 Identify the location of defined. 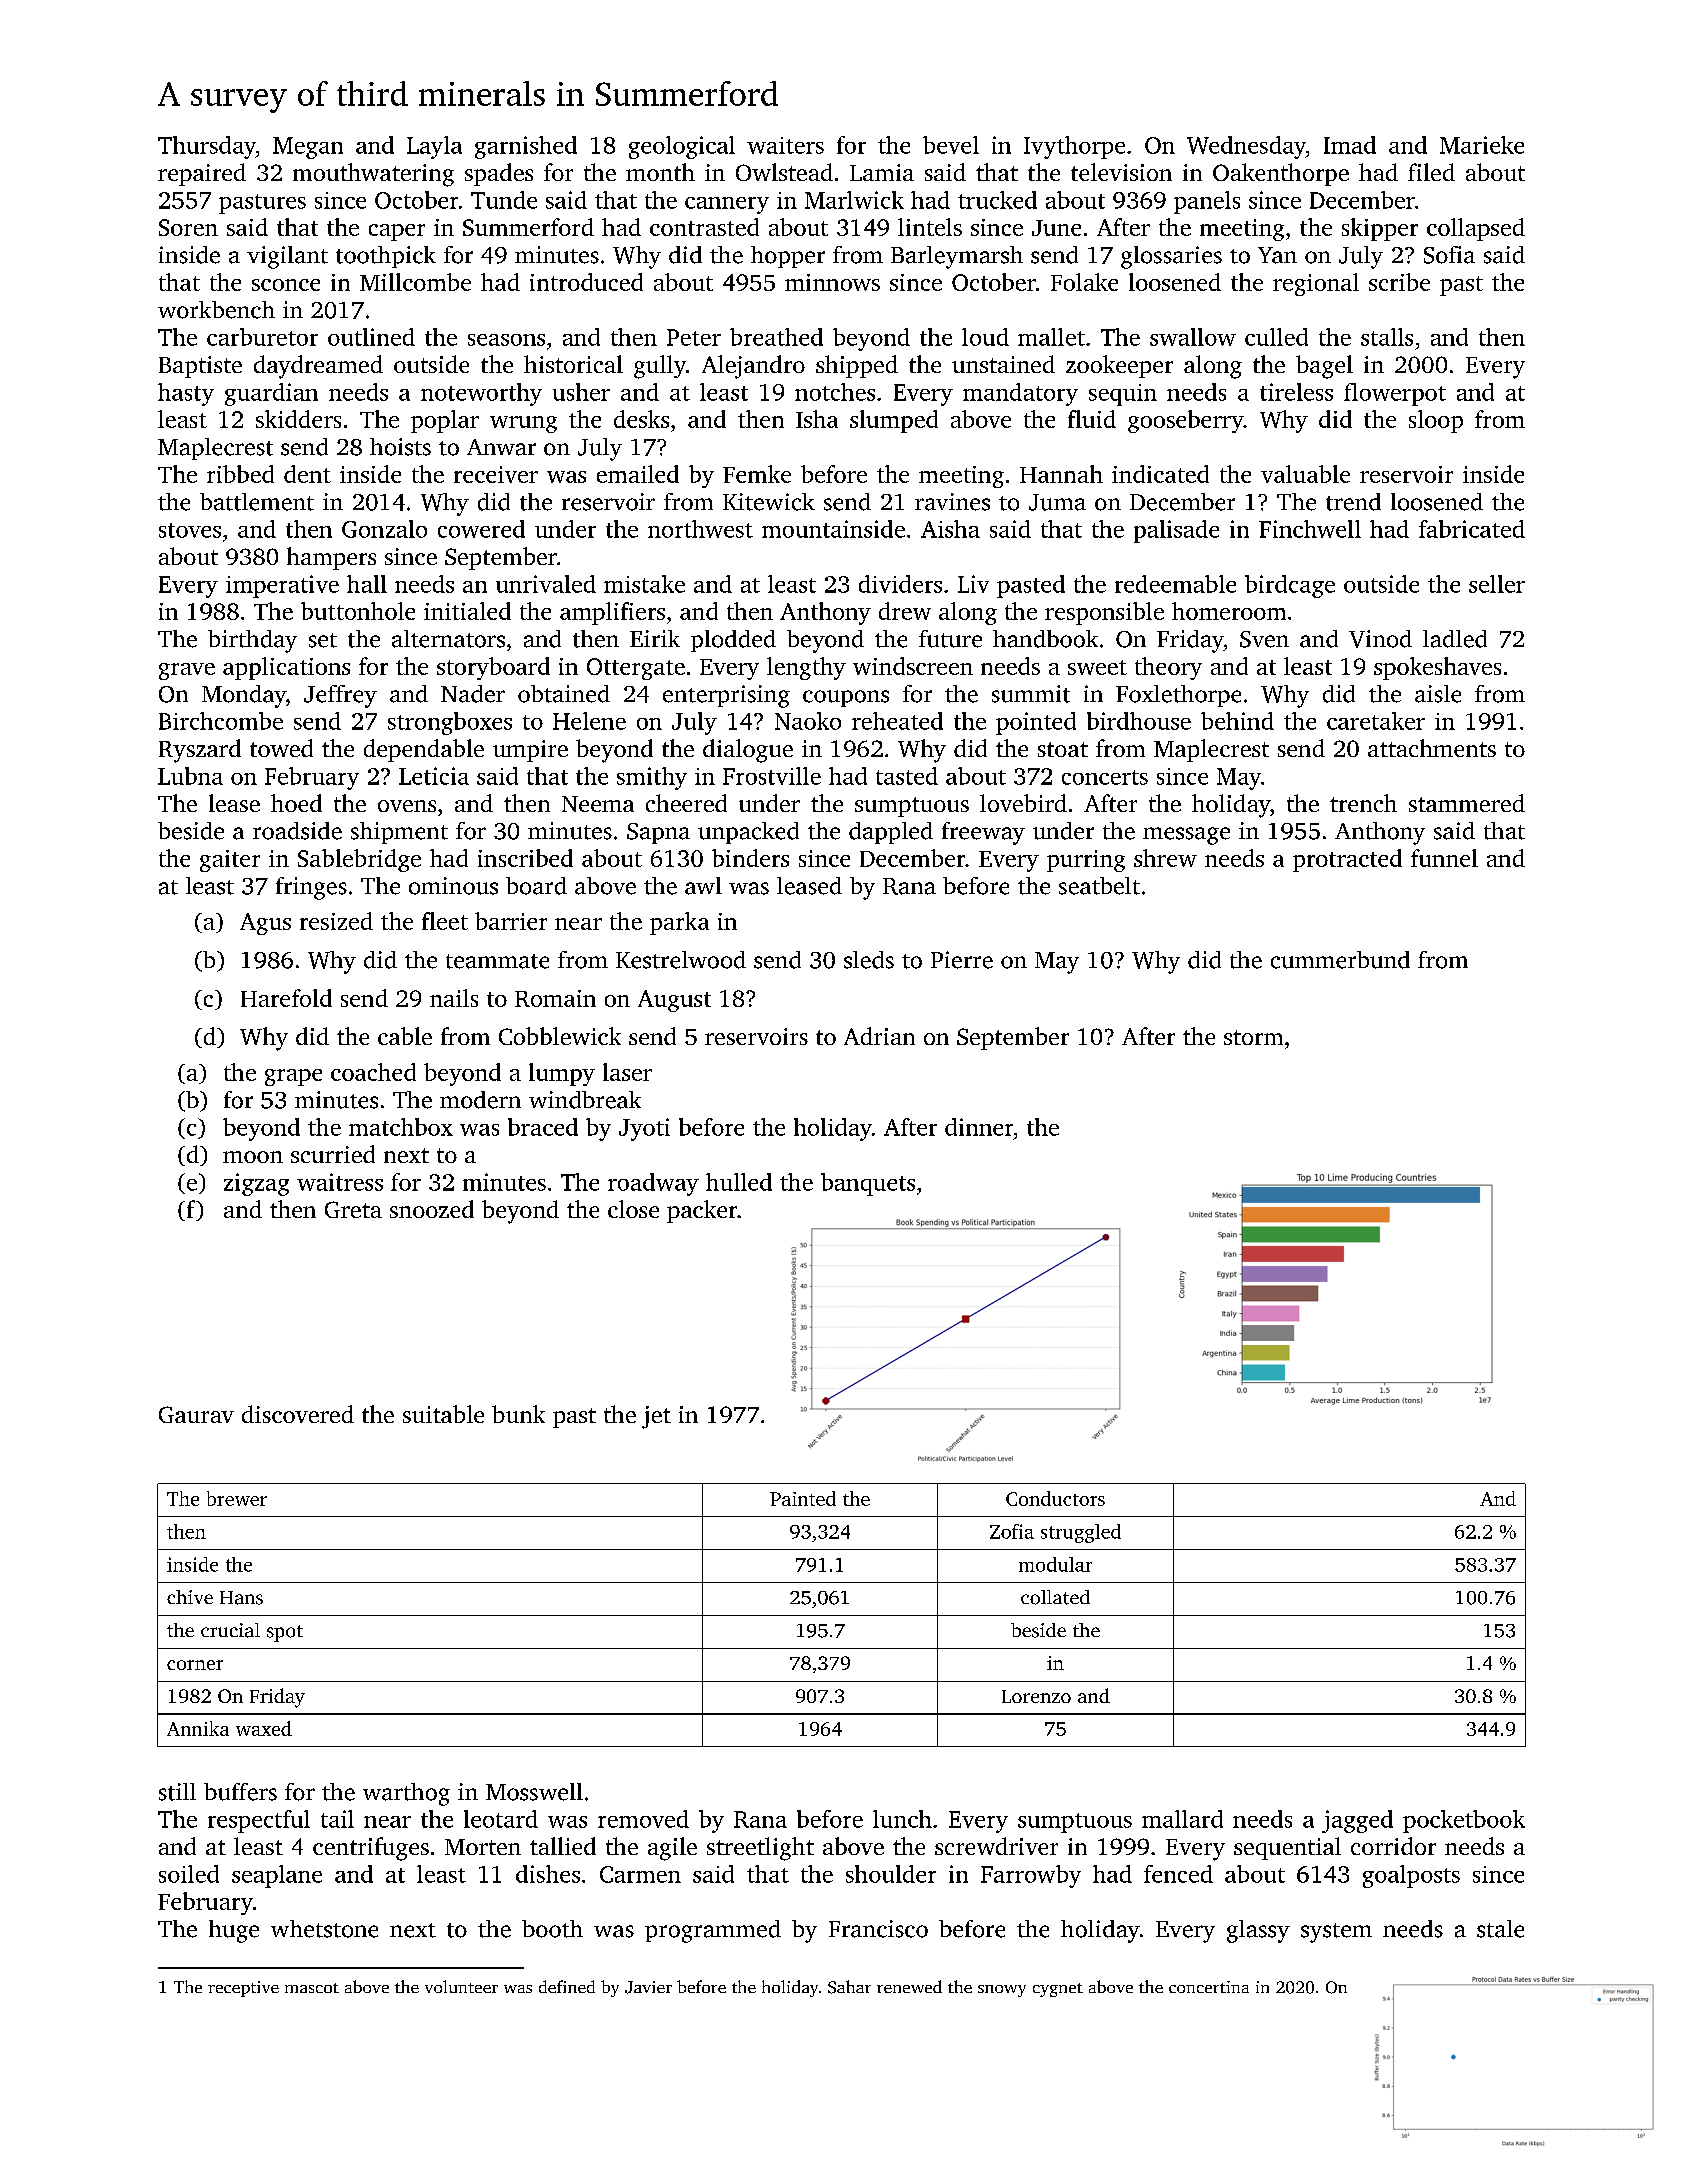
(567, 1986).
